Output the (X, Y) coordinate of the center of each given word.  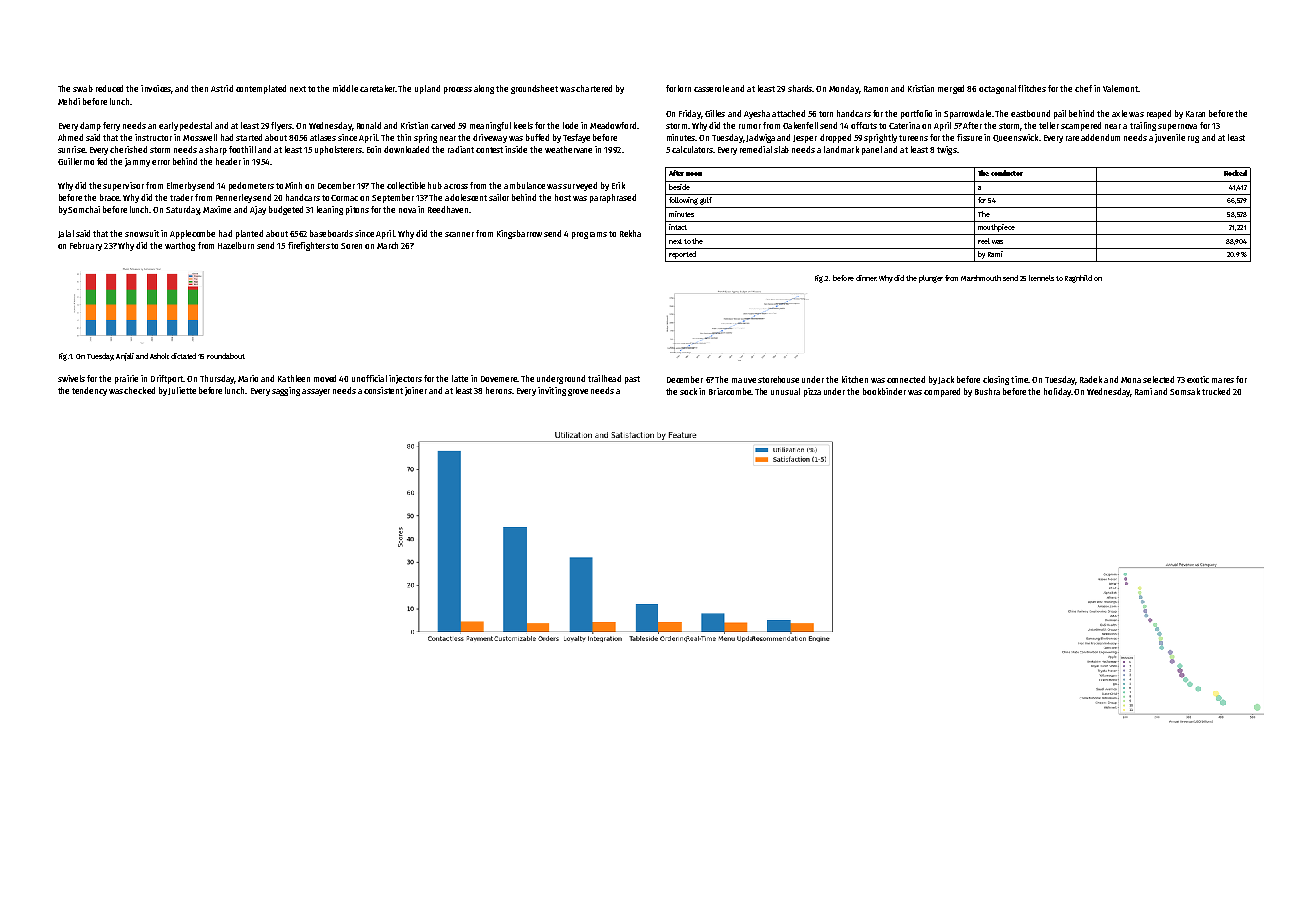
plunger (931, 279)
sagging (286, 391)
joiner (416, 391)
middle (345, 88)
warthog (180, 246)
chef (1083, 88)
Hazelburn (236, 245)
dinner (866, 278)
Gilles (715, 113)
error (161, 162)
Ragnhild (1078, 279)
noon (694, 174)
